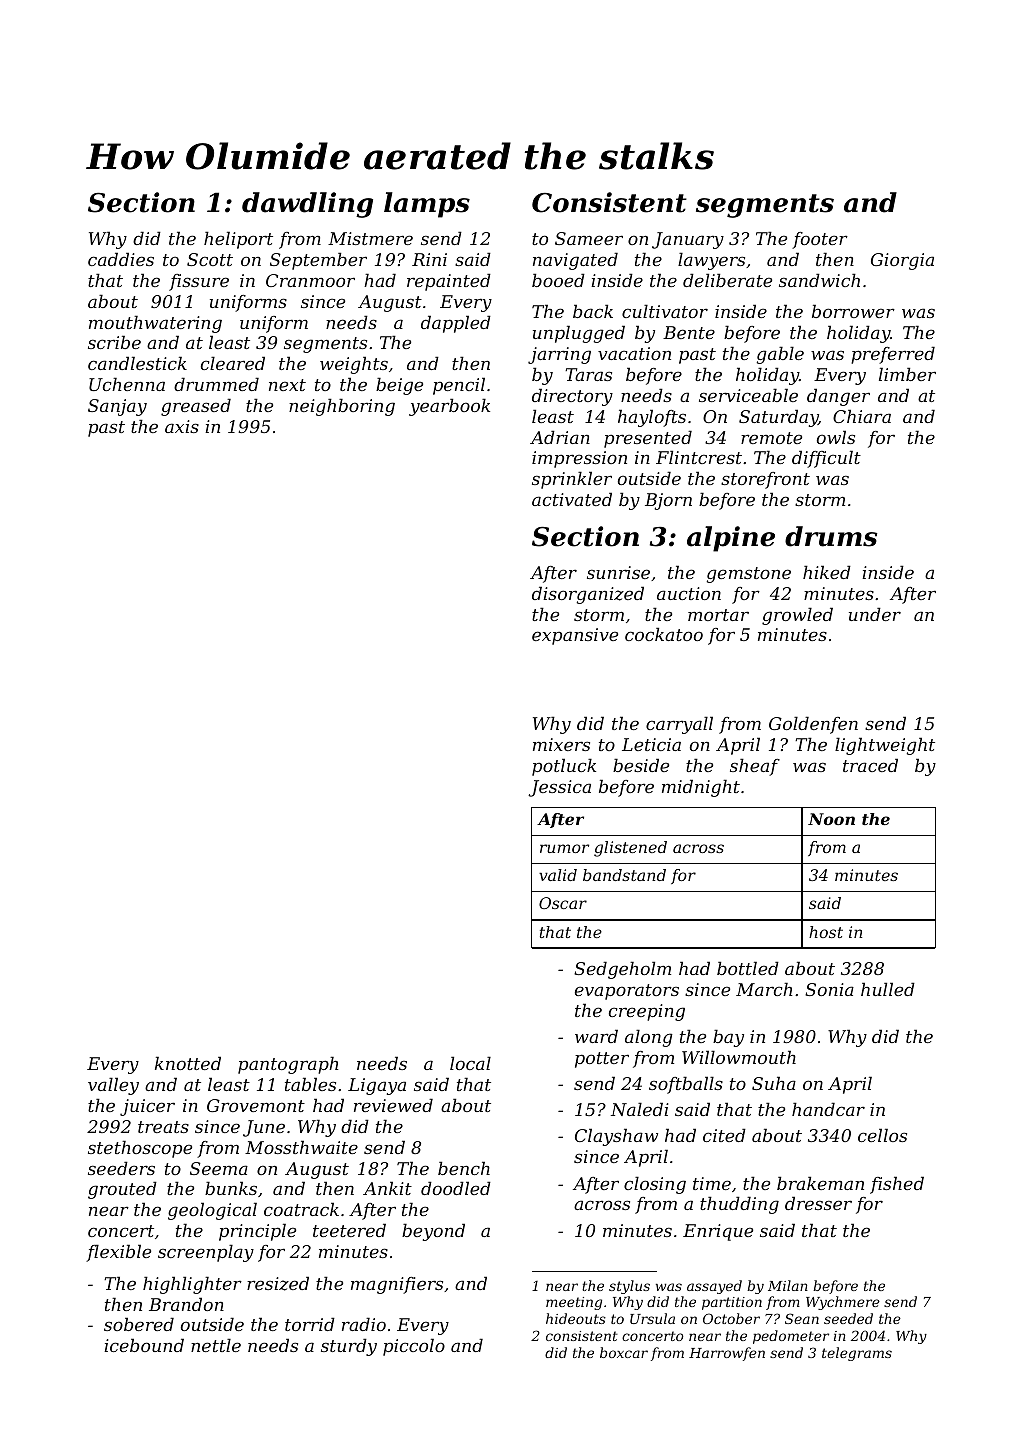 This screenshot has height=1453, width=1023. I want to click on Giorgia, so click(902, 261).
